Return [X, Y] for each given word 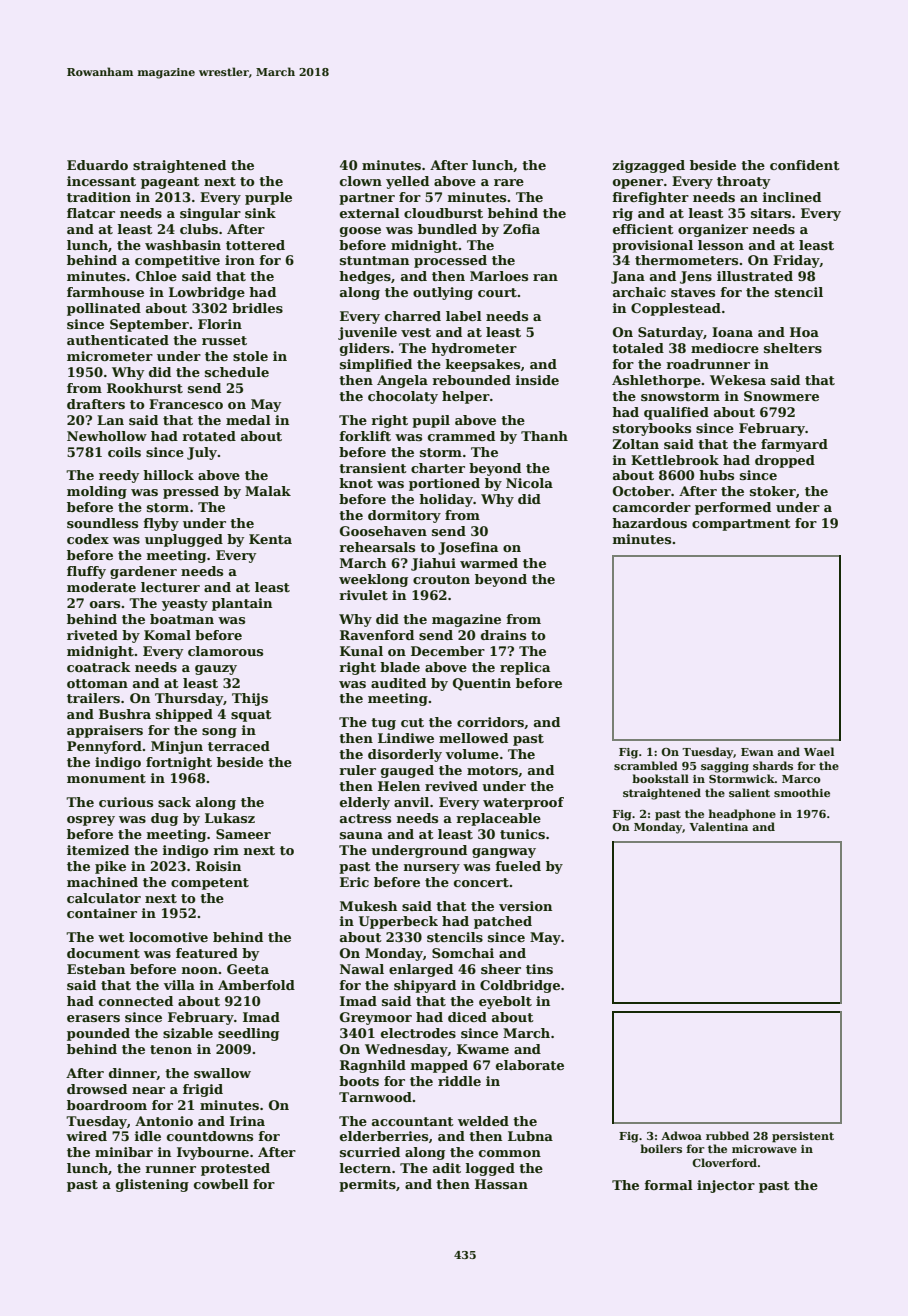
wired [86, 1136]
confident [805, 165]
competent [210, 884]
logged [490, 1169]
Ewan [757, 752]
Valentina [718, 826]
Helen [399, 786]
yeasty [185, 605]
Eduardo [97, 165]
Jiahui [433, 564]
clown [361, 181]
